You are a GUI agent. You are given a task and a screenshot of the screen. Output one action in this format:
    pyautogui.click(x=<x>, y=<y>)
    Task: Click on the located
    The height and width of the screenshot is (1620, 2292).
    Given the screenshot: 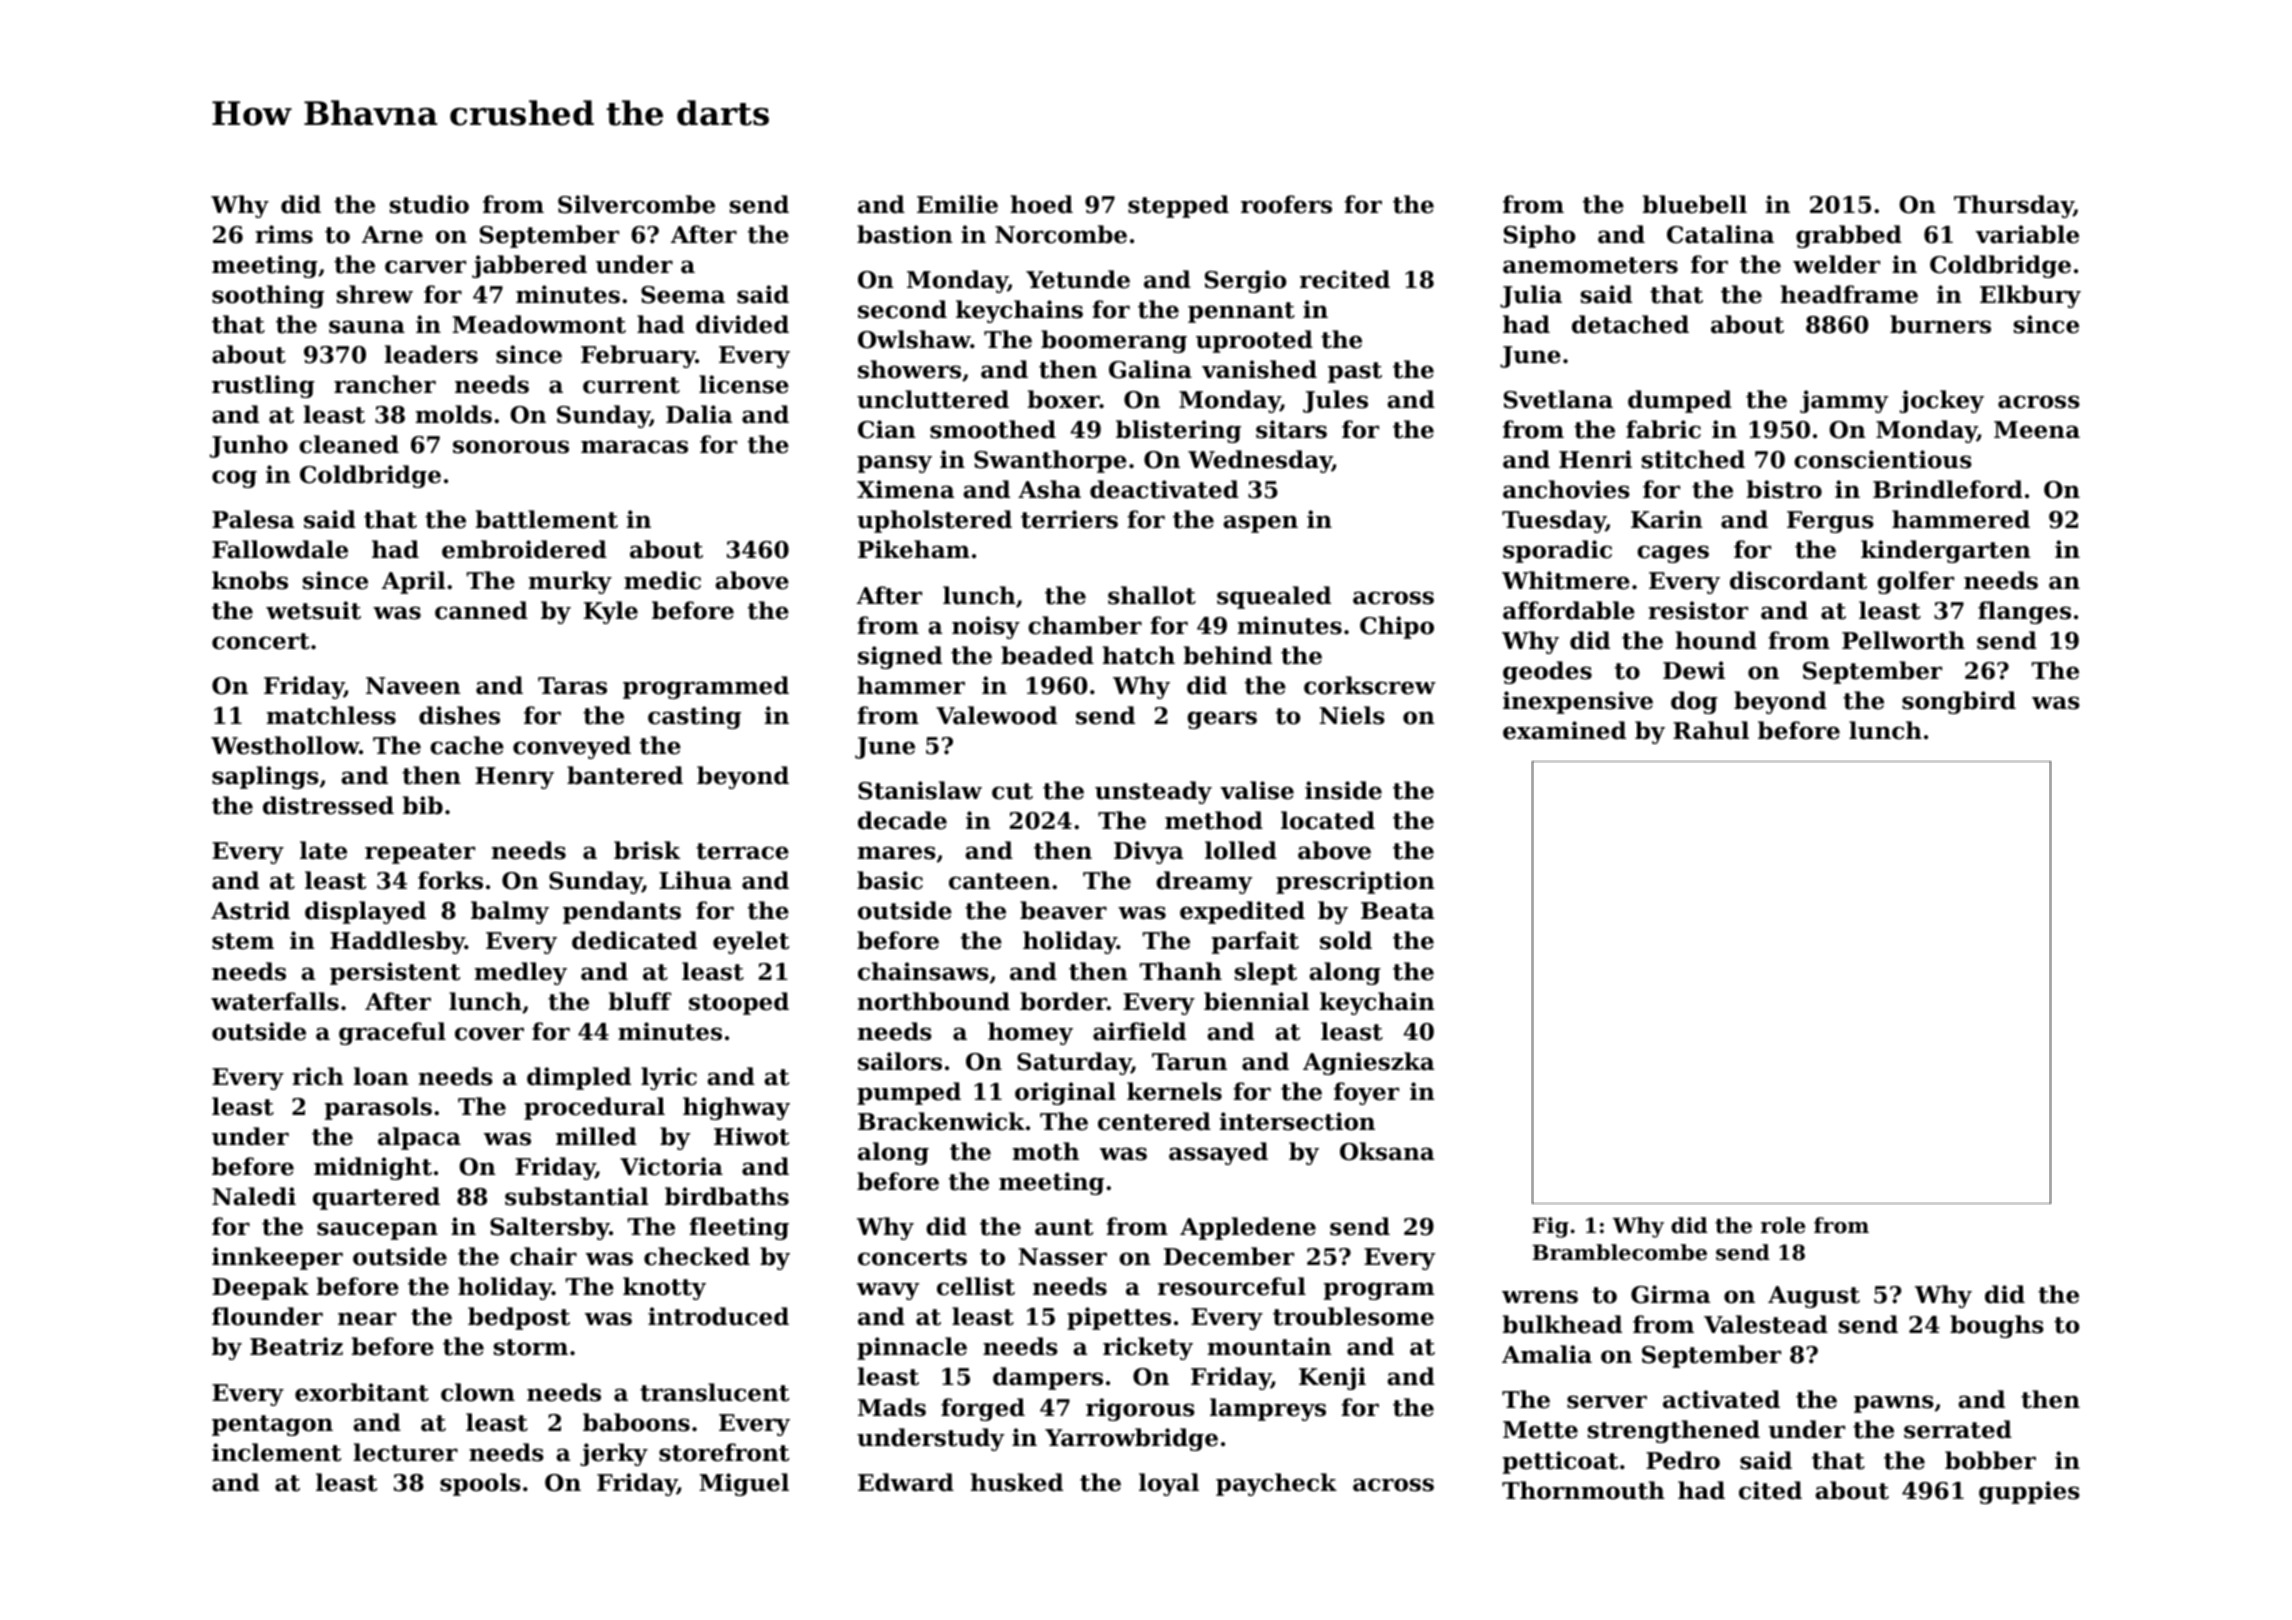 What is the action you would take?
    pyautogui.click(x=1328, y=820)
